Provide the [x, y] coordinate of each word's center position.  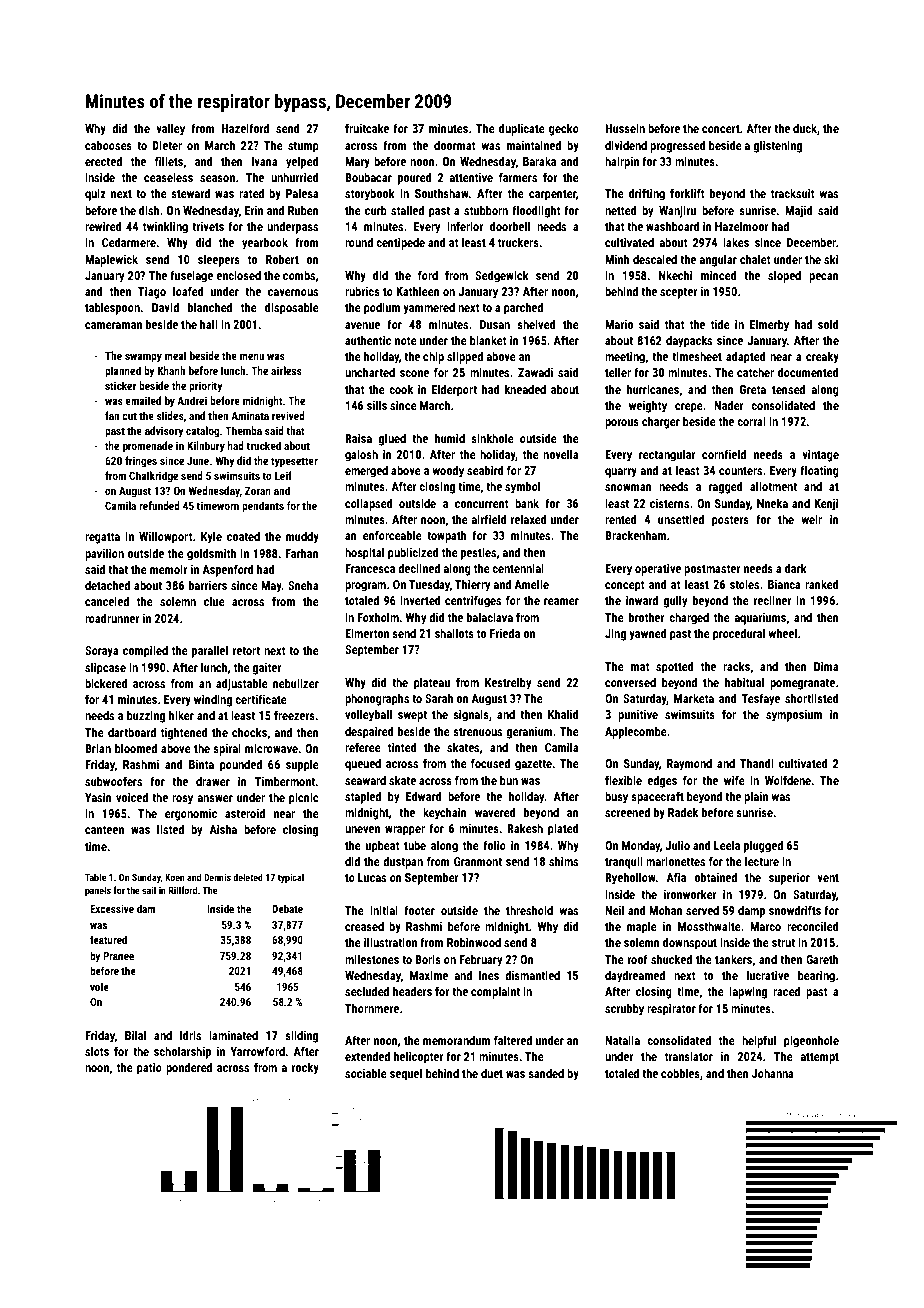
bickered [106, 683]
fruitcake [367, 128]
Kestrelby [508, 683]
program [365, 587]
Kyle [211, 537]
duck [805, 128]
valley [170, 129]
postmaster [712, 570]
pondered [189, 1068]
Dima [826, 666]
